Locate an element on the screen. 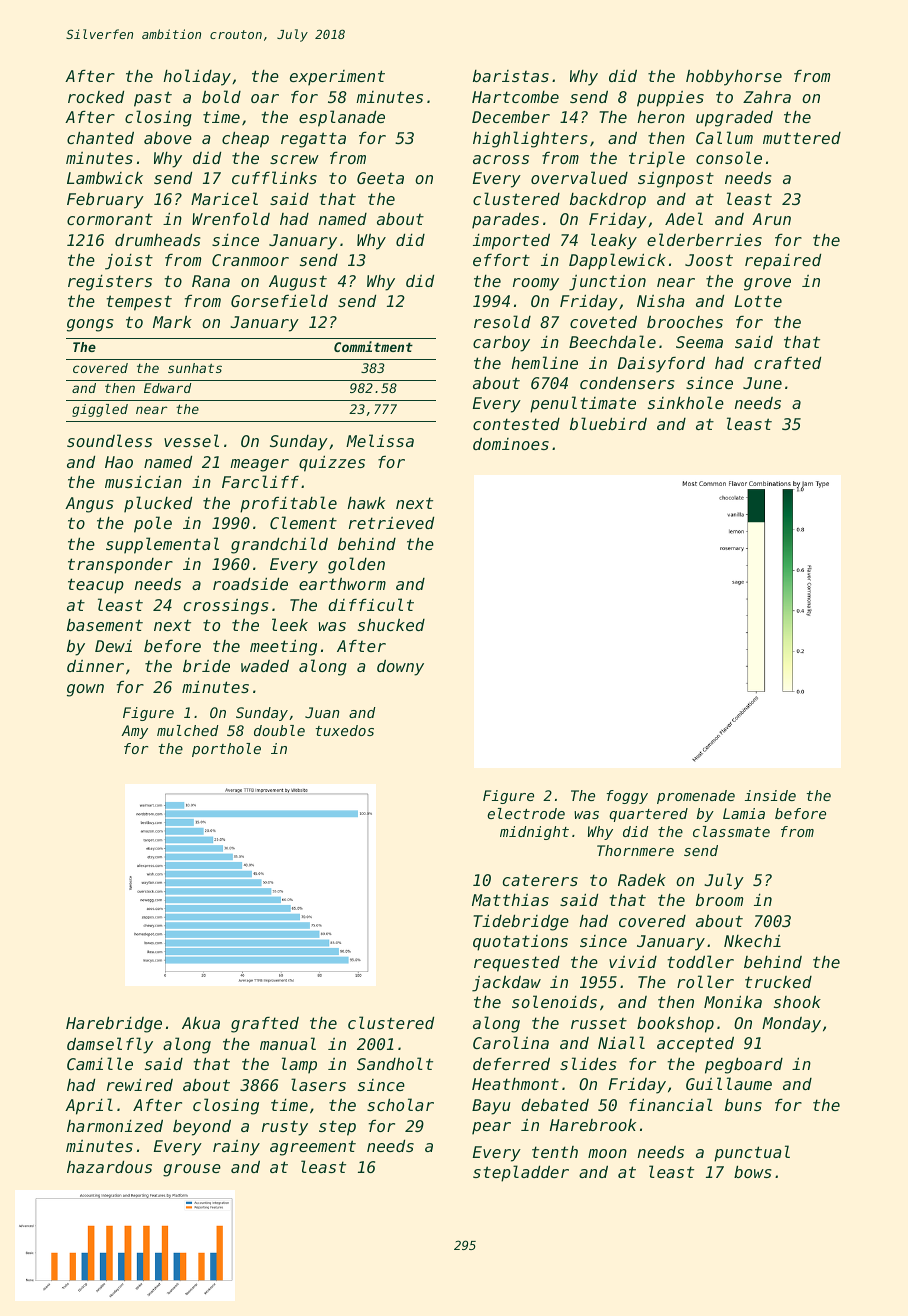 The width and height of the screenshot is (908, 1316). caterers is located at coordinates (540, 880).
